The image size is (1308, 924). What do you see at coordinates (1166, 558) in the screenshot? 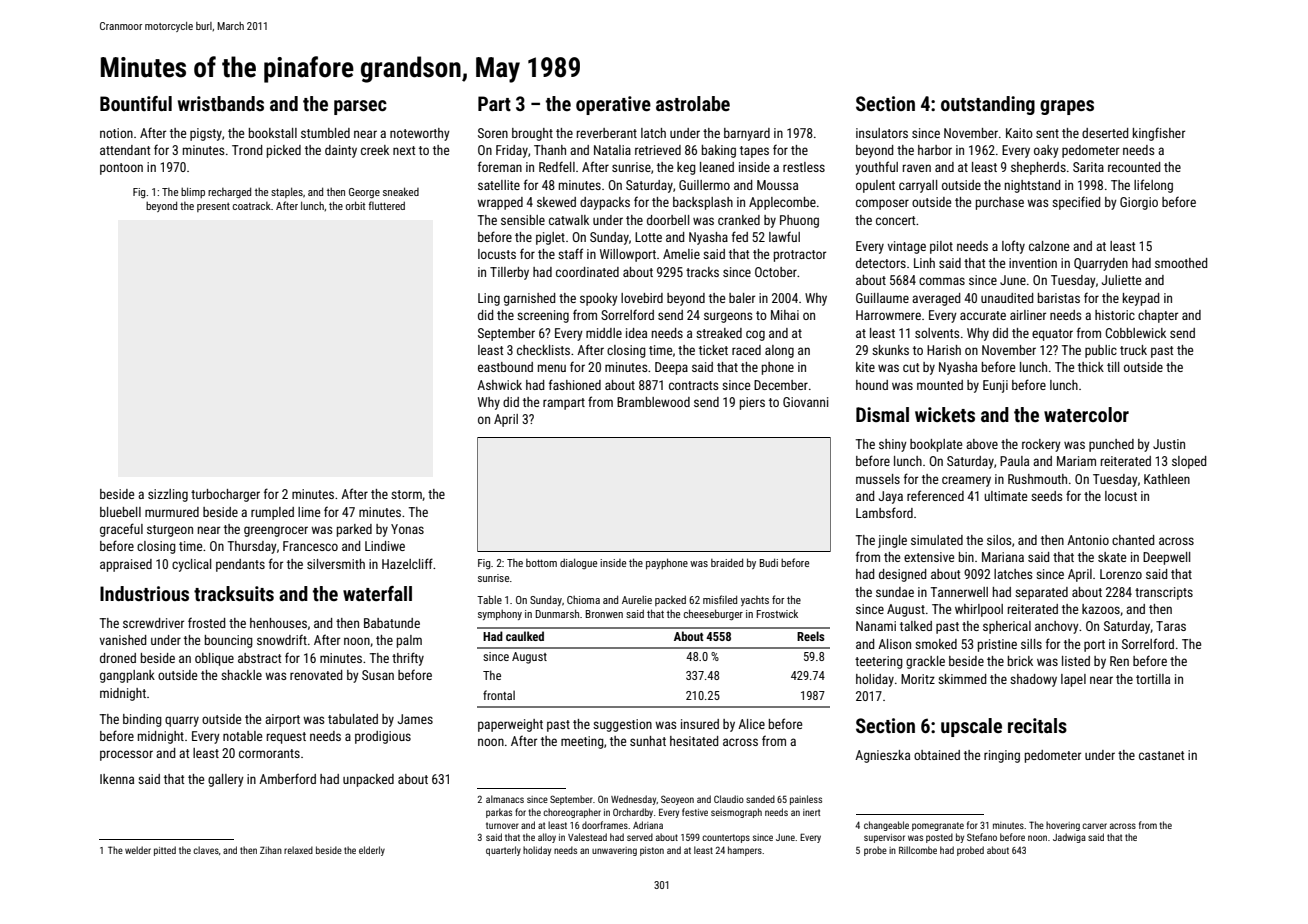
I see `Deepwell` at bounding box center [1166, 558].
